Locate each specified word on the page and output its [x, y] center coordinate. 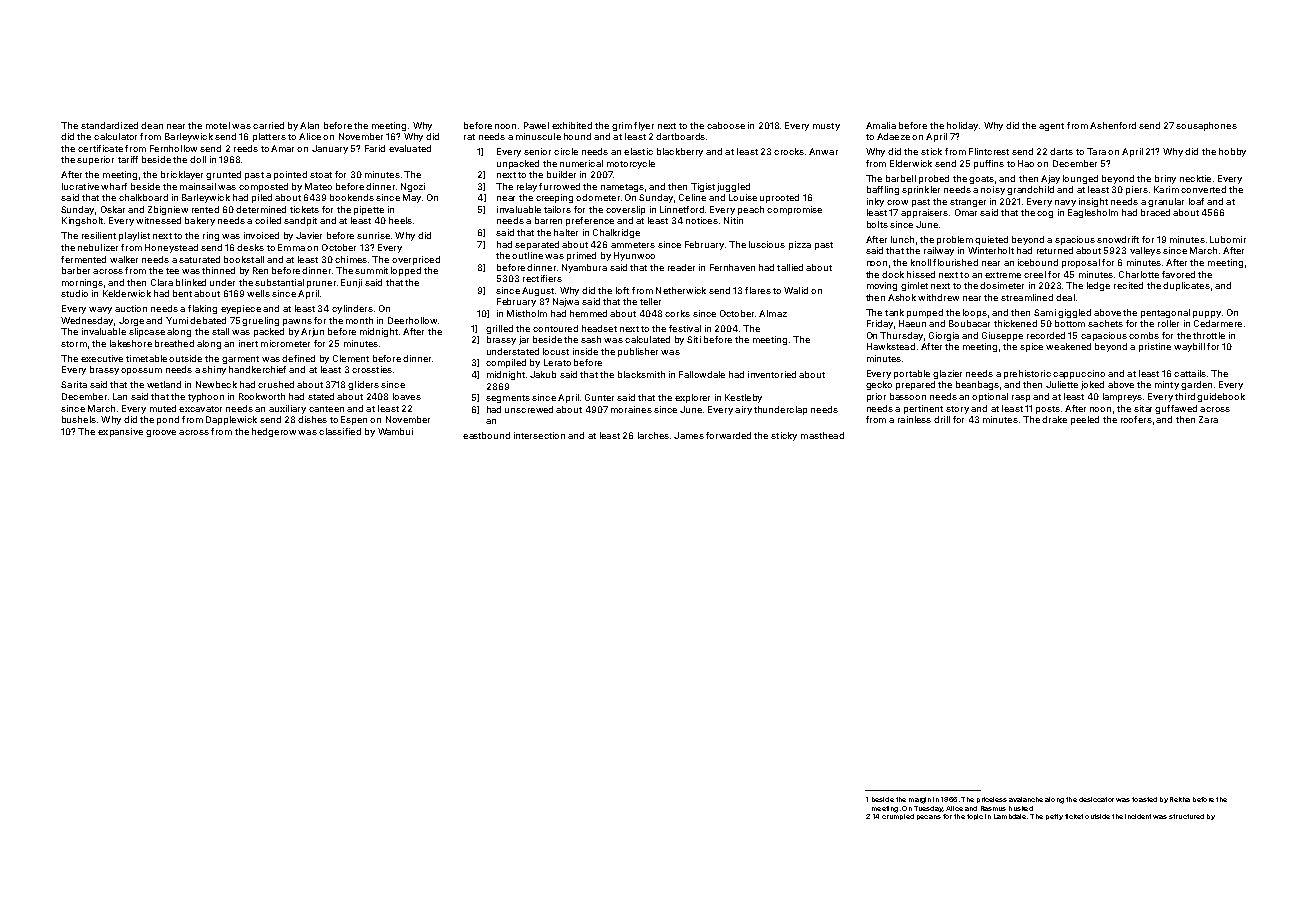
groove [161, 433]
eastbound [486, 435]
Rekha [1180, 799]
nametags [622, 188]
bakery [200, 221]
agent [1051, 127]
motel [218, 125]
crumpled [898, 817]
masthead [822, 435]
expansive [120, 432]
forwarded [728, 435]
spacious [1075, 240]
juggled [733, 187]
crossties [372, 369]
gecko [879, 385]
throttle [1209, 335]
